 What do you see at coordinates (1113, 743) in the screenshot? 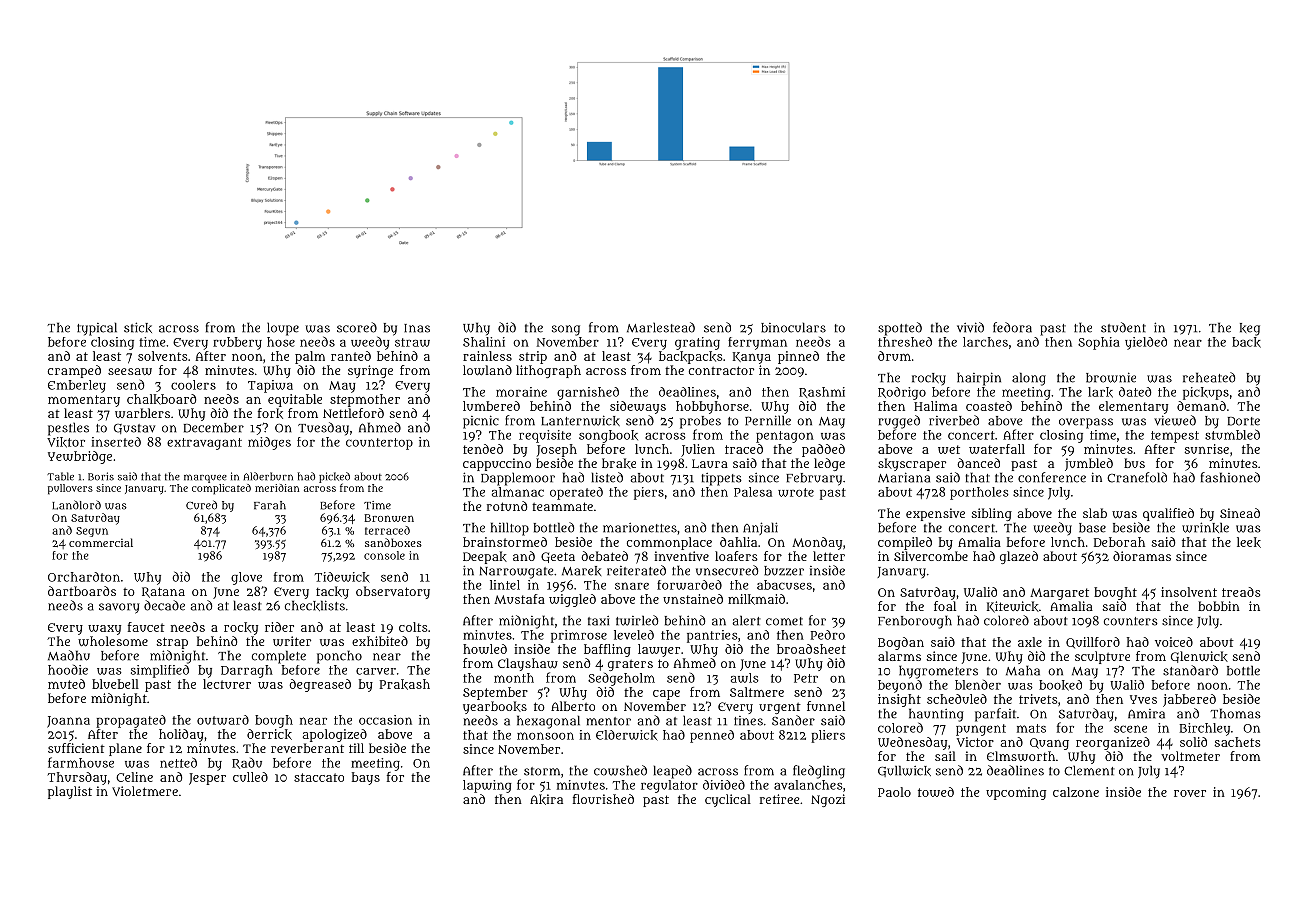
I see `reorganized` at bounding box center [1113, 743].
